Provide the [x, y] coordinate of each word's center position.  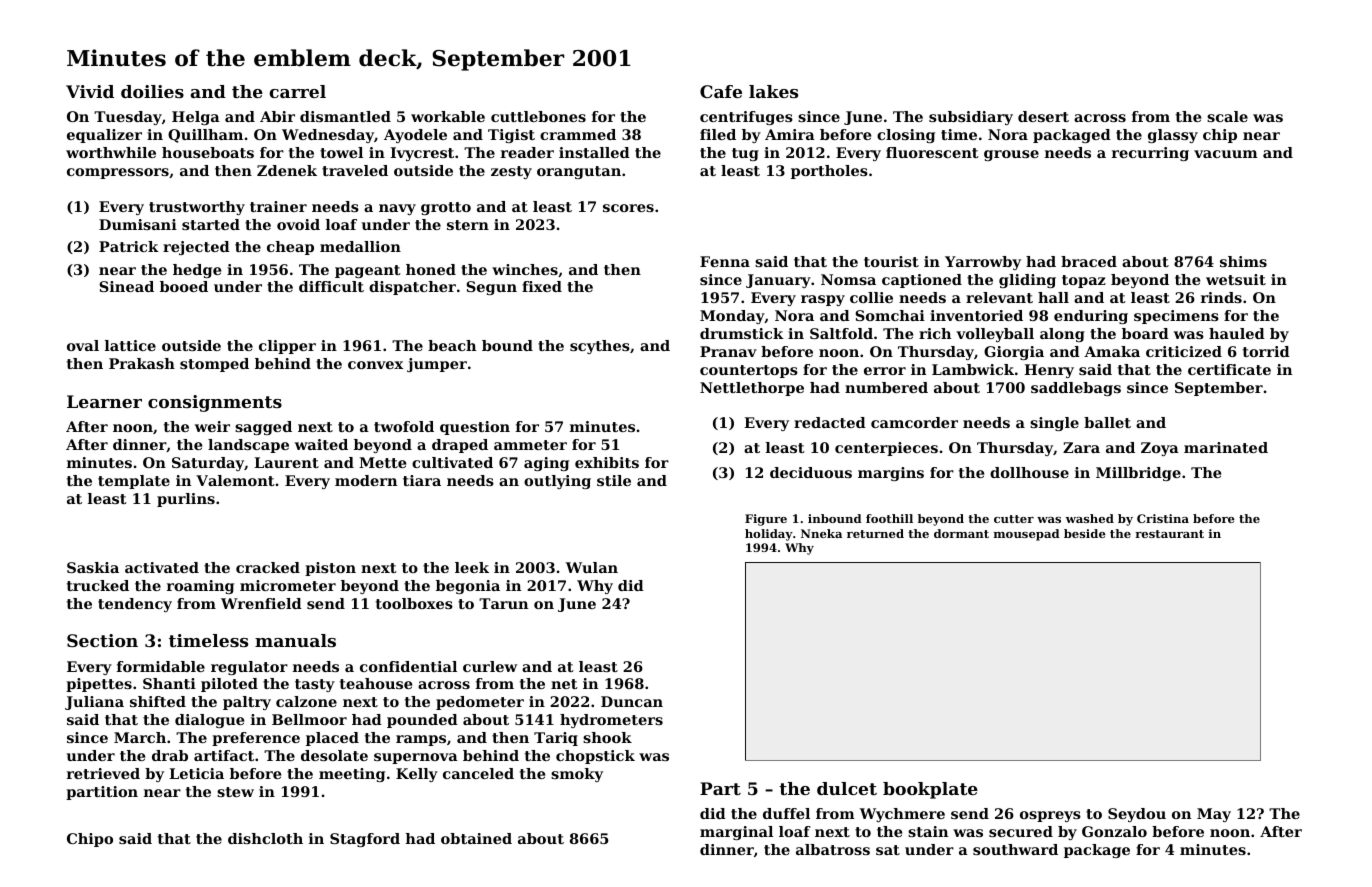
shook [607, 737]
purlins [186, 500]
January [778, 281]
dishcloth [265, 838]
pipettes [99, 685]
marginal [736, 833]
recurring [1150, 154]
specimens [1176, 317]
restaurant [1169, 534]
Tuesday [128, 118]
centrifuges [746, 118]
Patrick [129, 246]
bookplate [930, 790]
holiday [769, 535]
